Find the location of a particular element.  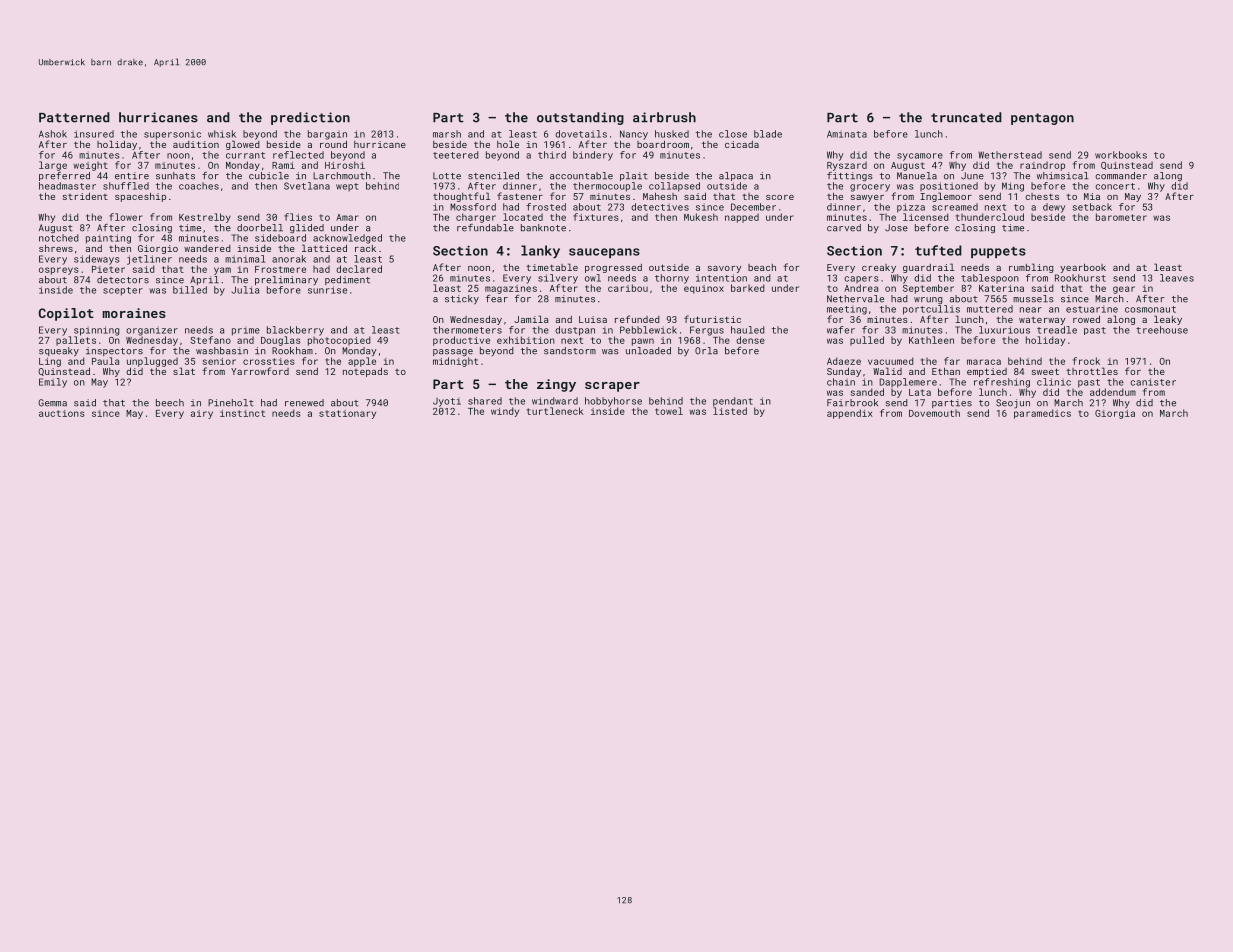

thermometers is located at coordinates (467, 330).
